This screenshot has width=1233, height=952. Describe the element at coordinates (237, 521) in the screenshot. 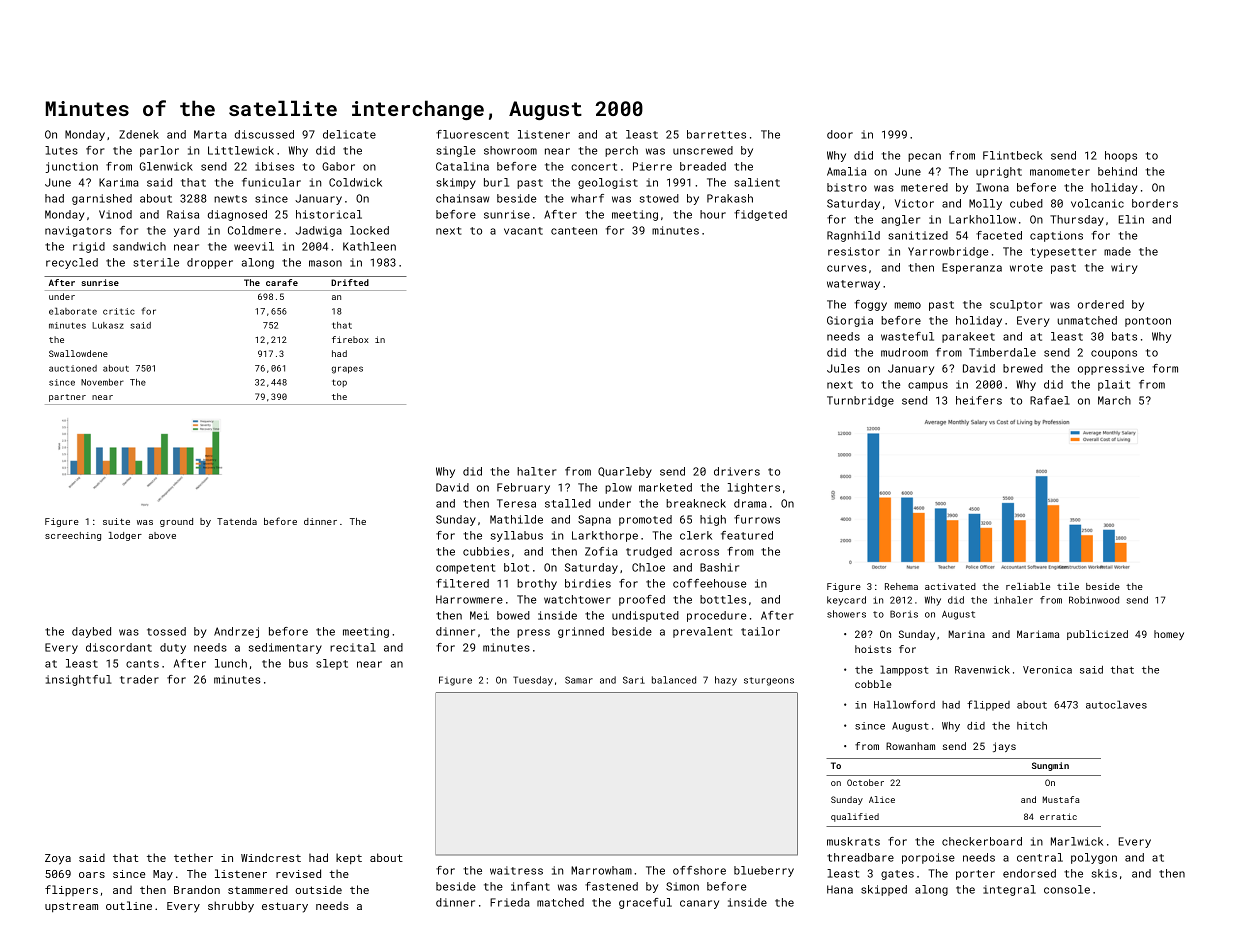

I see `Tatenda` at that location.
